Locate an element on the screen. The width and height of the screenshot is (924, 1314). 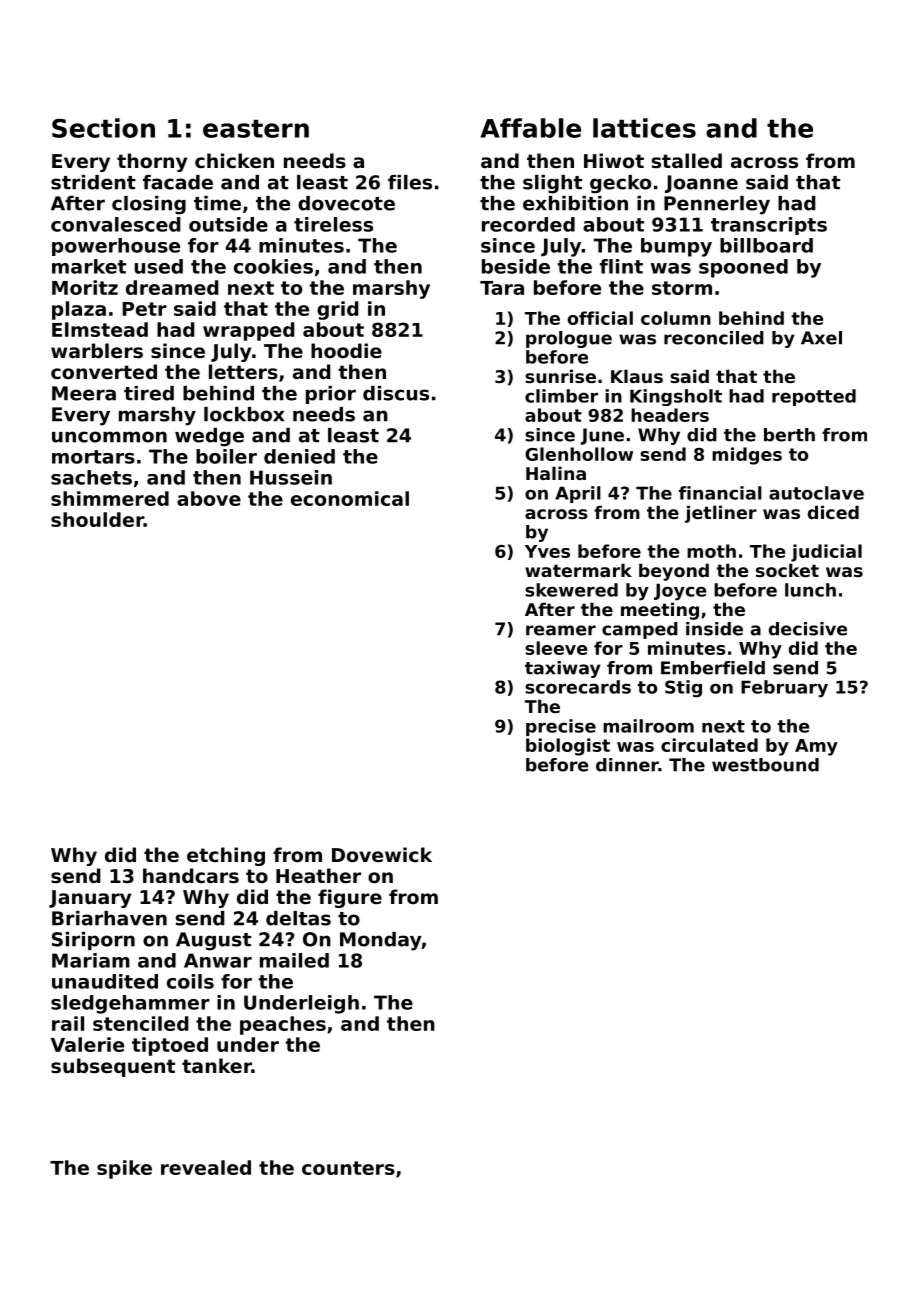
dinner is located at coordinates (627, 765).
